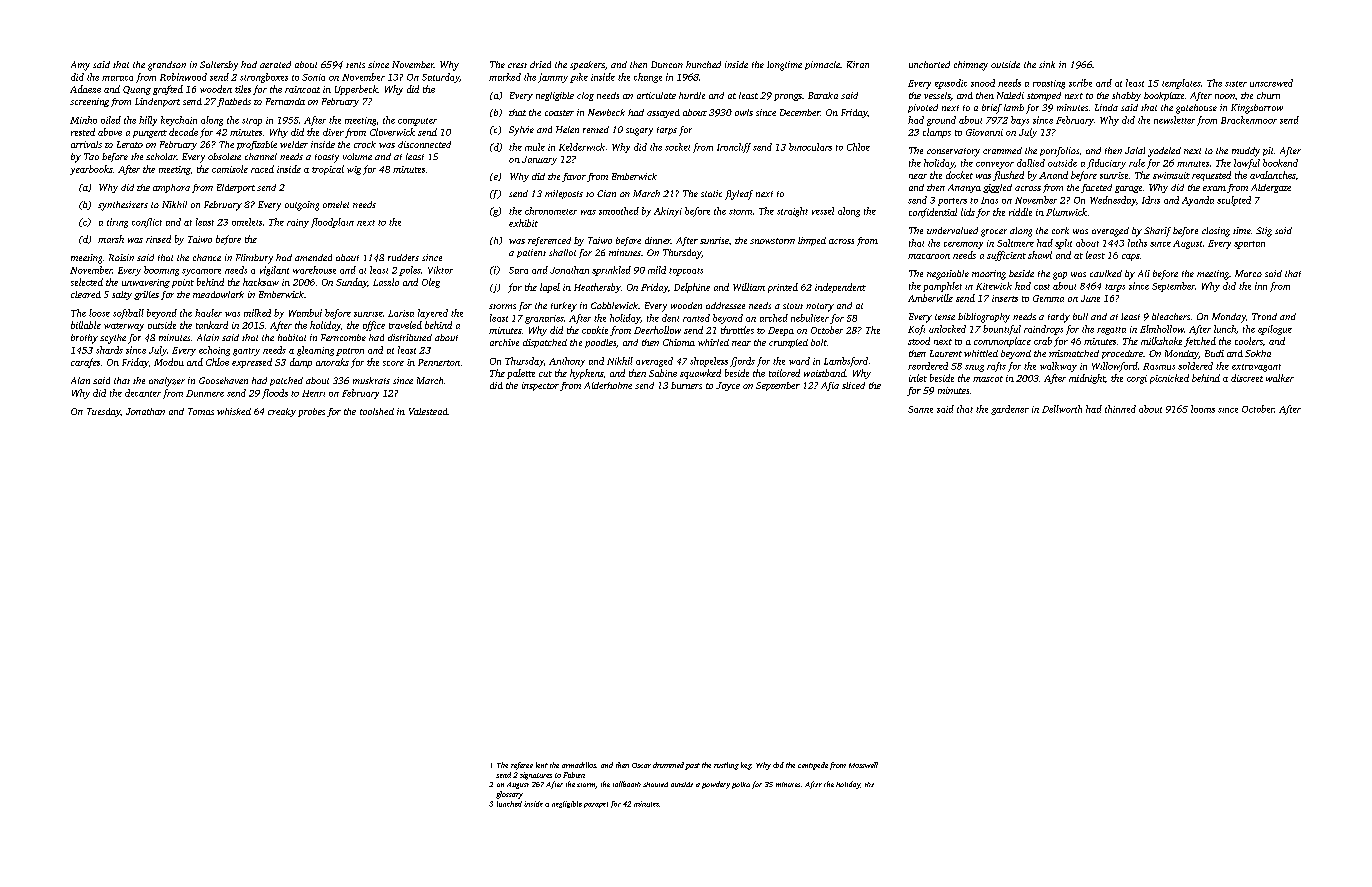  What do you see at coordinates (863, 765) in the screenshot?
I see `Mosswell` at bounding box center [863, 765].
